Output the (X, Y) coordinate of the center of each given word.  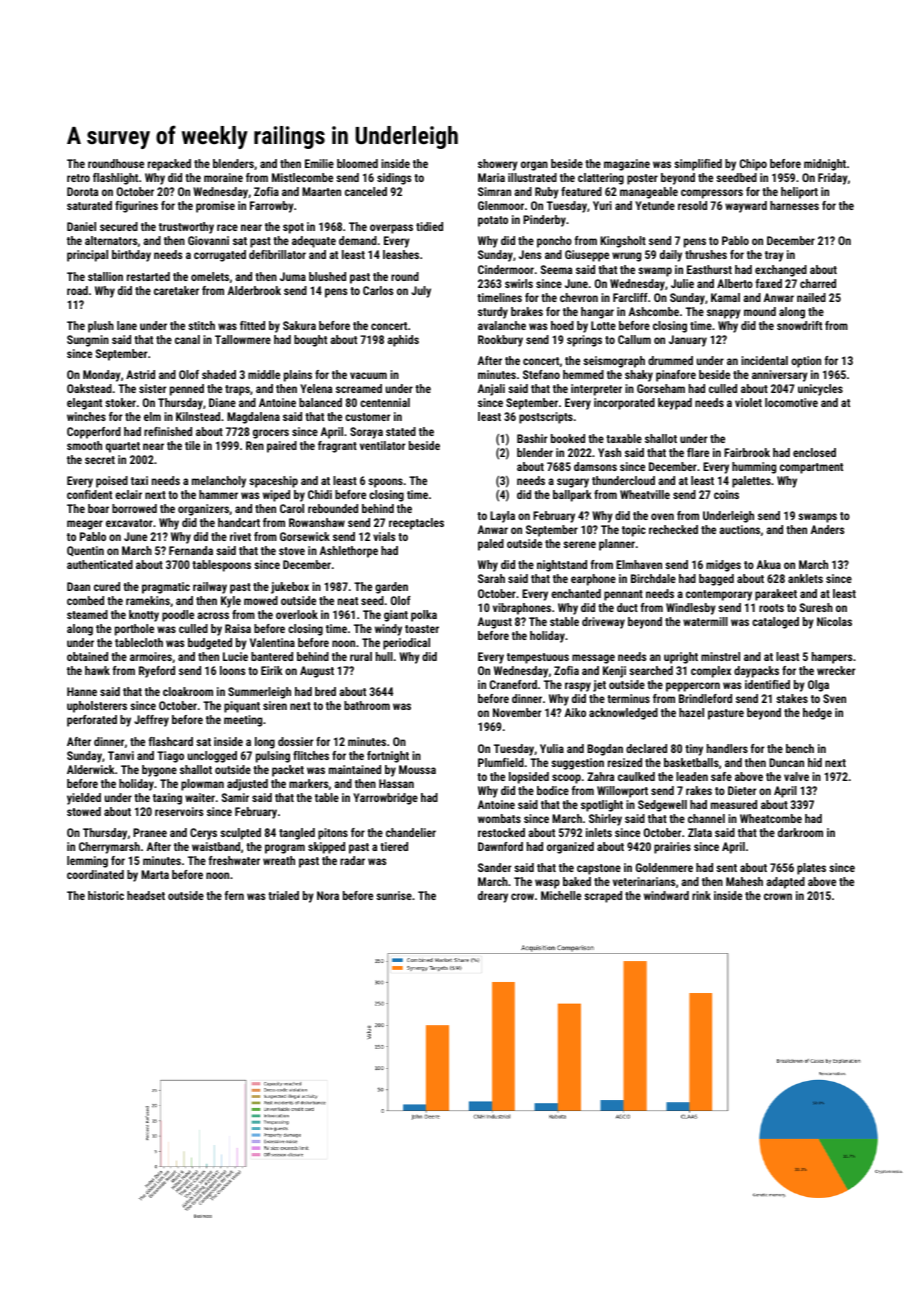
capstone (599, 869)
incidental (764, 360)
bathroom (367, 705)
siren (275, 705)
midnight (825, 165)
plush (101, 327)
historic (106, 895)
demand (358, 240)
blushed (327, 276)
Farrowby (272, 207)
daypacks (756, 672)
